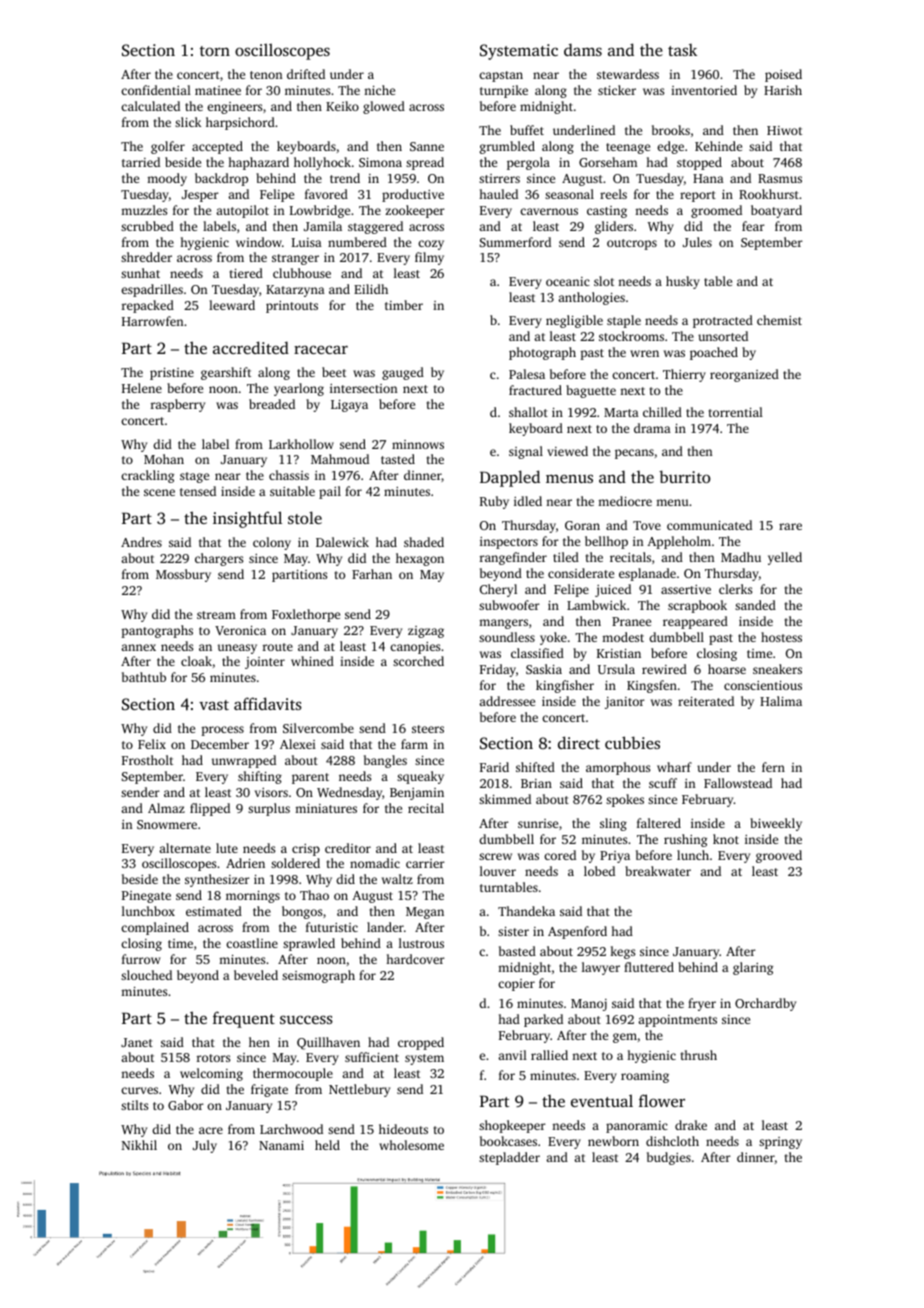 The width and height of the document is (924, 1308). What do you see at coordinates (425, 163) in the document?
I see `spread` at bounding box center [425, 163].
